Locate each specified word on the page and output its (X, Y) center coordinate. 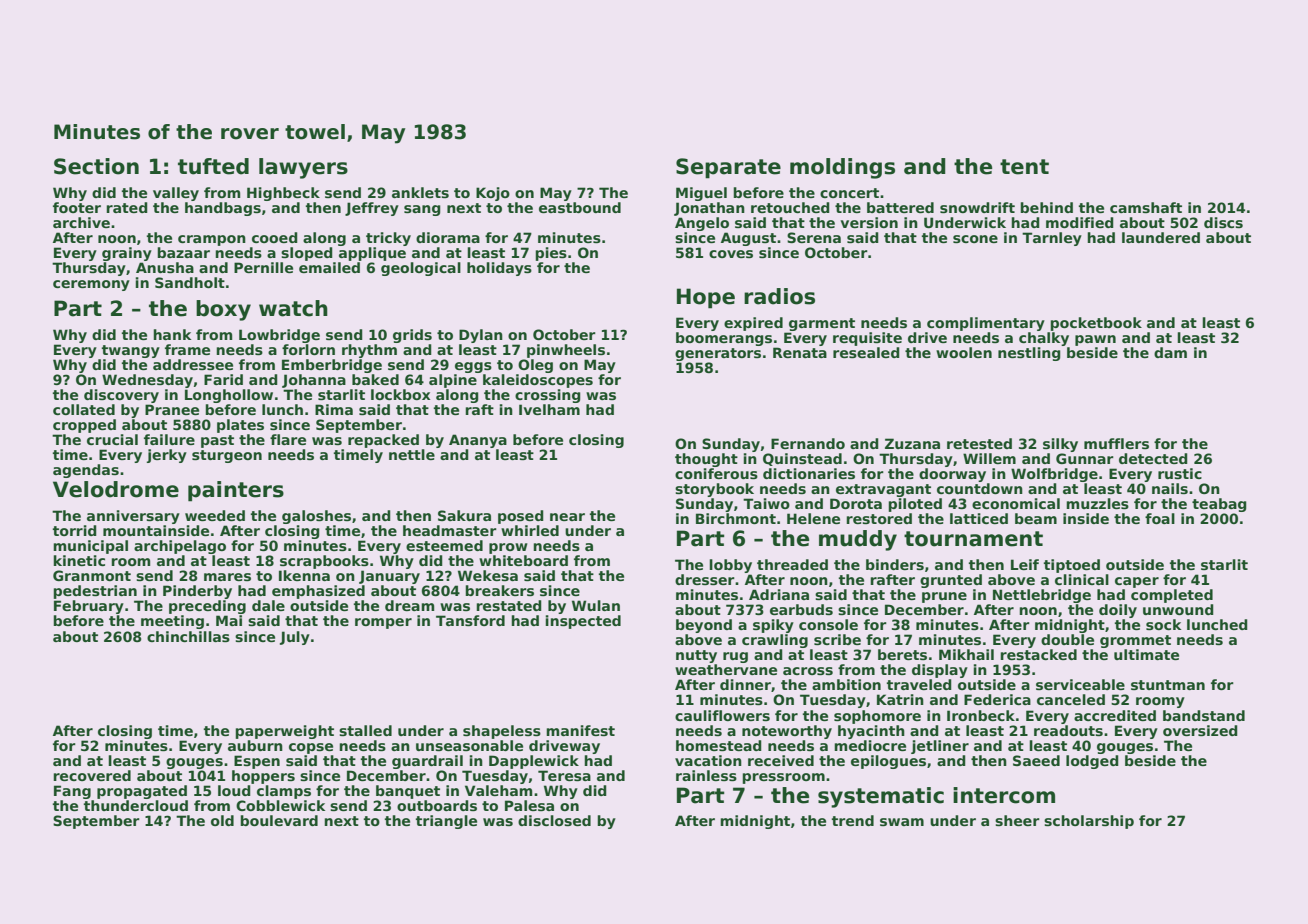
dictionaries (809, 473)
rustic (1180, 473)
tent (1024, 167)
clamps (284, 792)
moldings (842, 168)
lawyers (303, 168)
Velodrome (116, 489)
